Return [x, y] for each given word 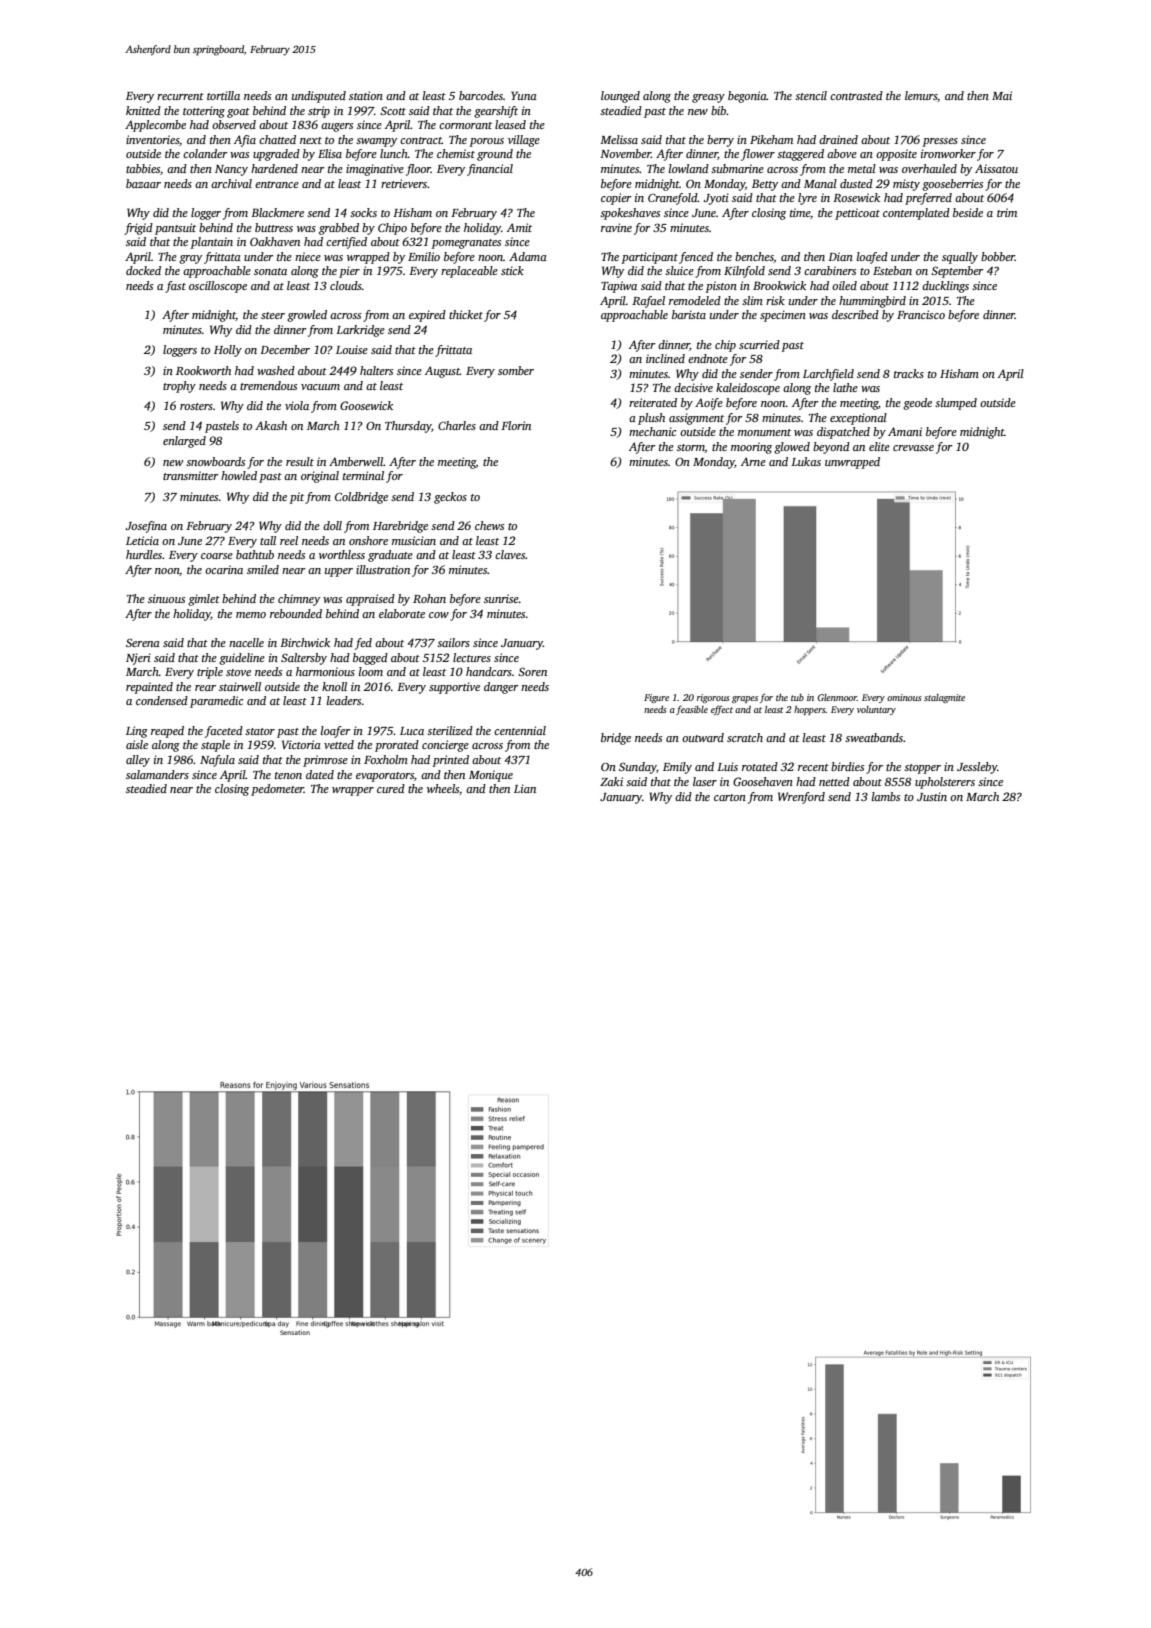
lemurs [921, 95]
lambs [886, 796]
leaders [344, 700]
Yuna [524, 95]
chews [489, 525]
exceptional [858, 419]
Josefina [146, 527]
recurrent [180, 96]
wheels [443, 788]
